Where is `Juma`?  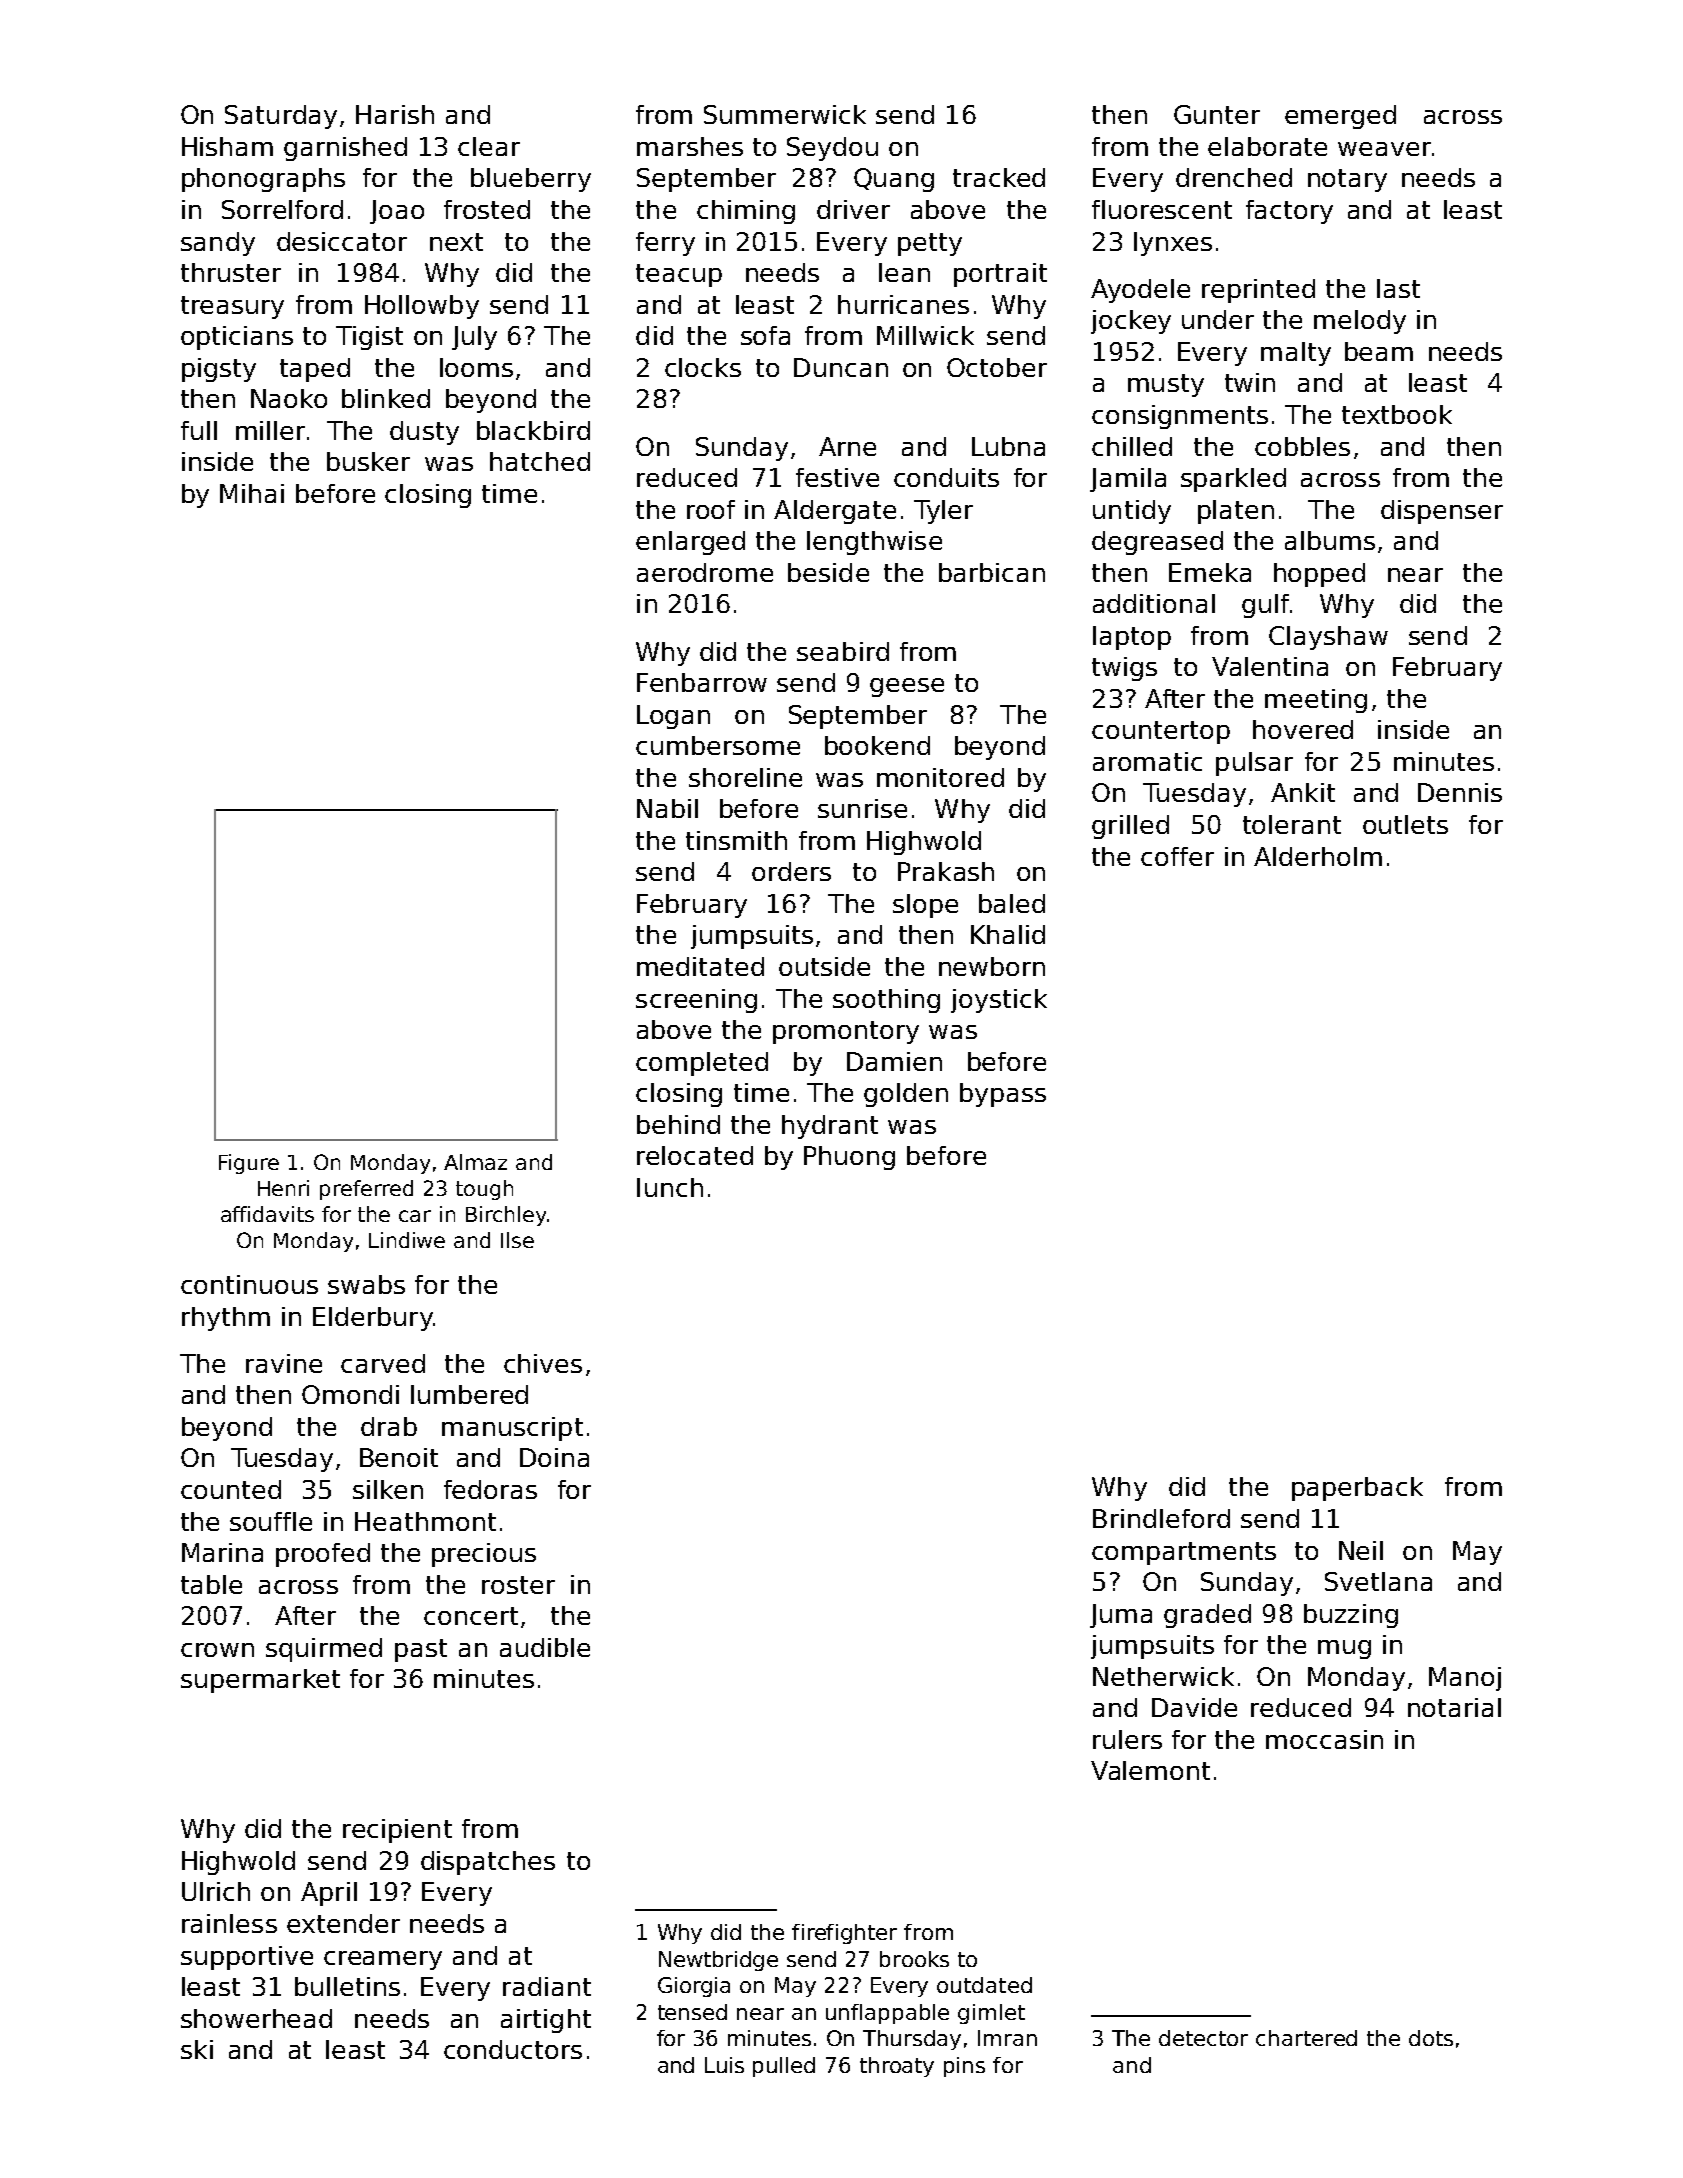 Juma is located at coordinates (1121, 1616).
